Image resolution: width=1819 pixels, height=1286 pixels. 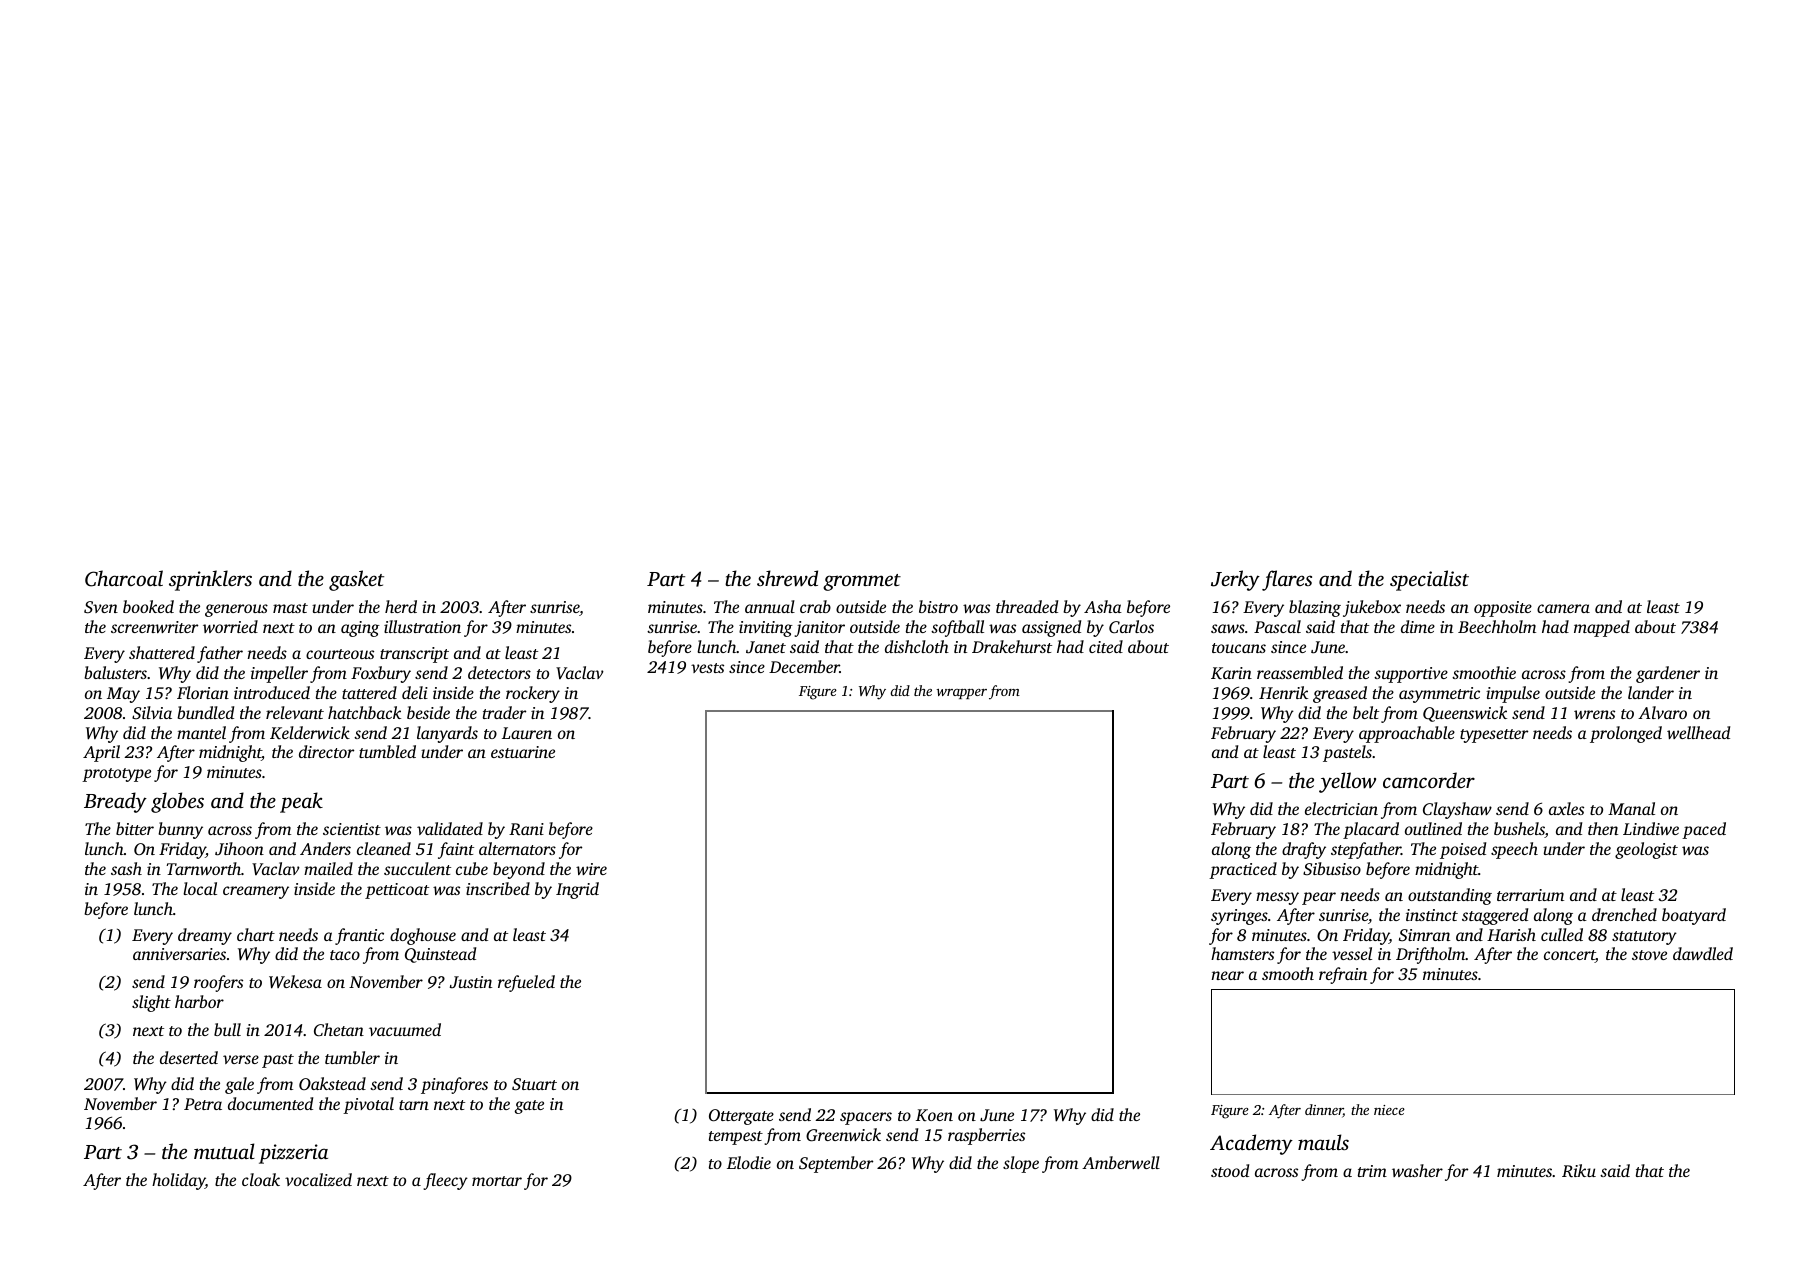 I want to click on Asha, so click(x=1103, y=606).
